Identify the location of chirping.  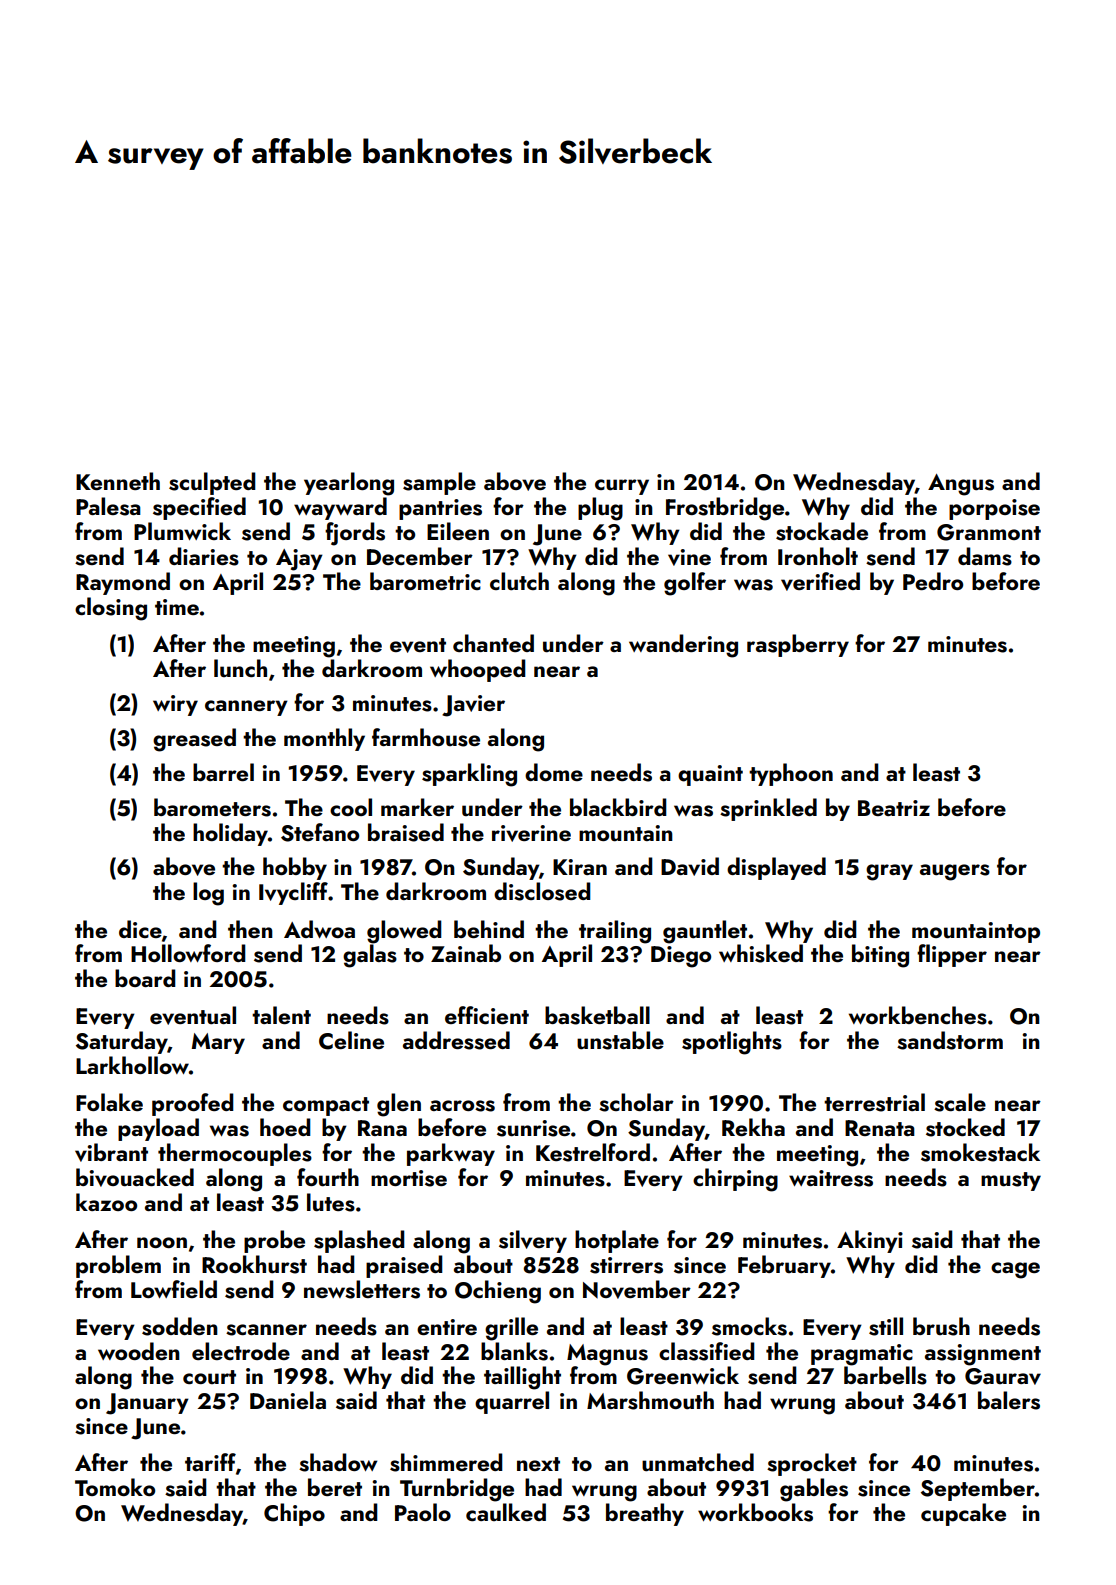
(735, 1180).
